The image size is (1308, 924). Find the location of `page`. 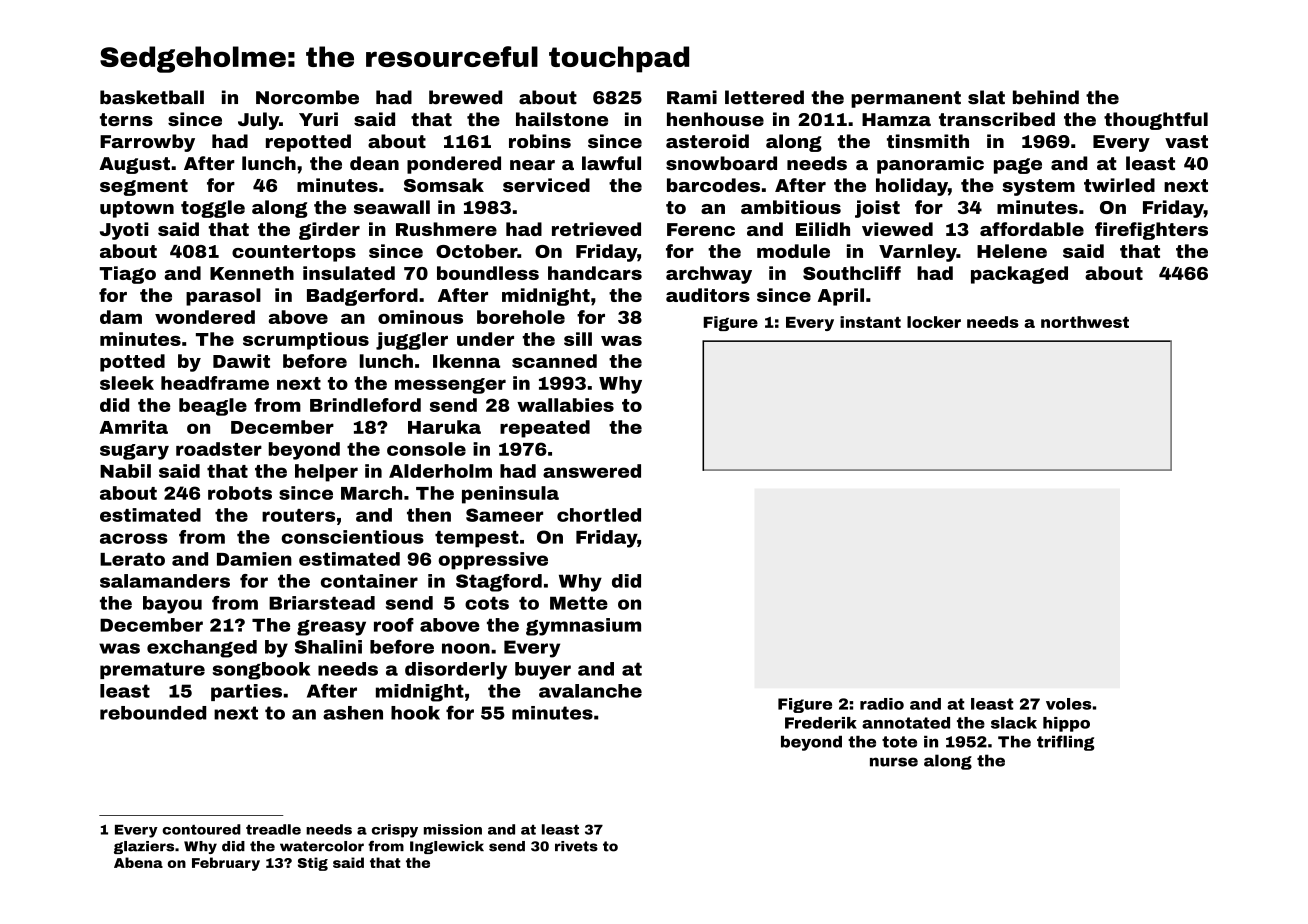

page is located at coordinates (1018, 166).
